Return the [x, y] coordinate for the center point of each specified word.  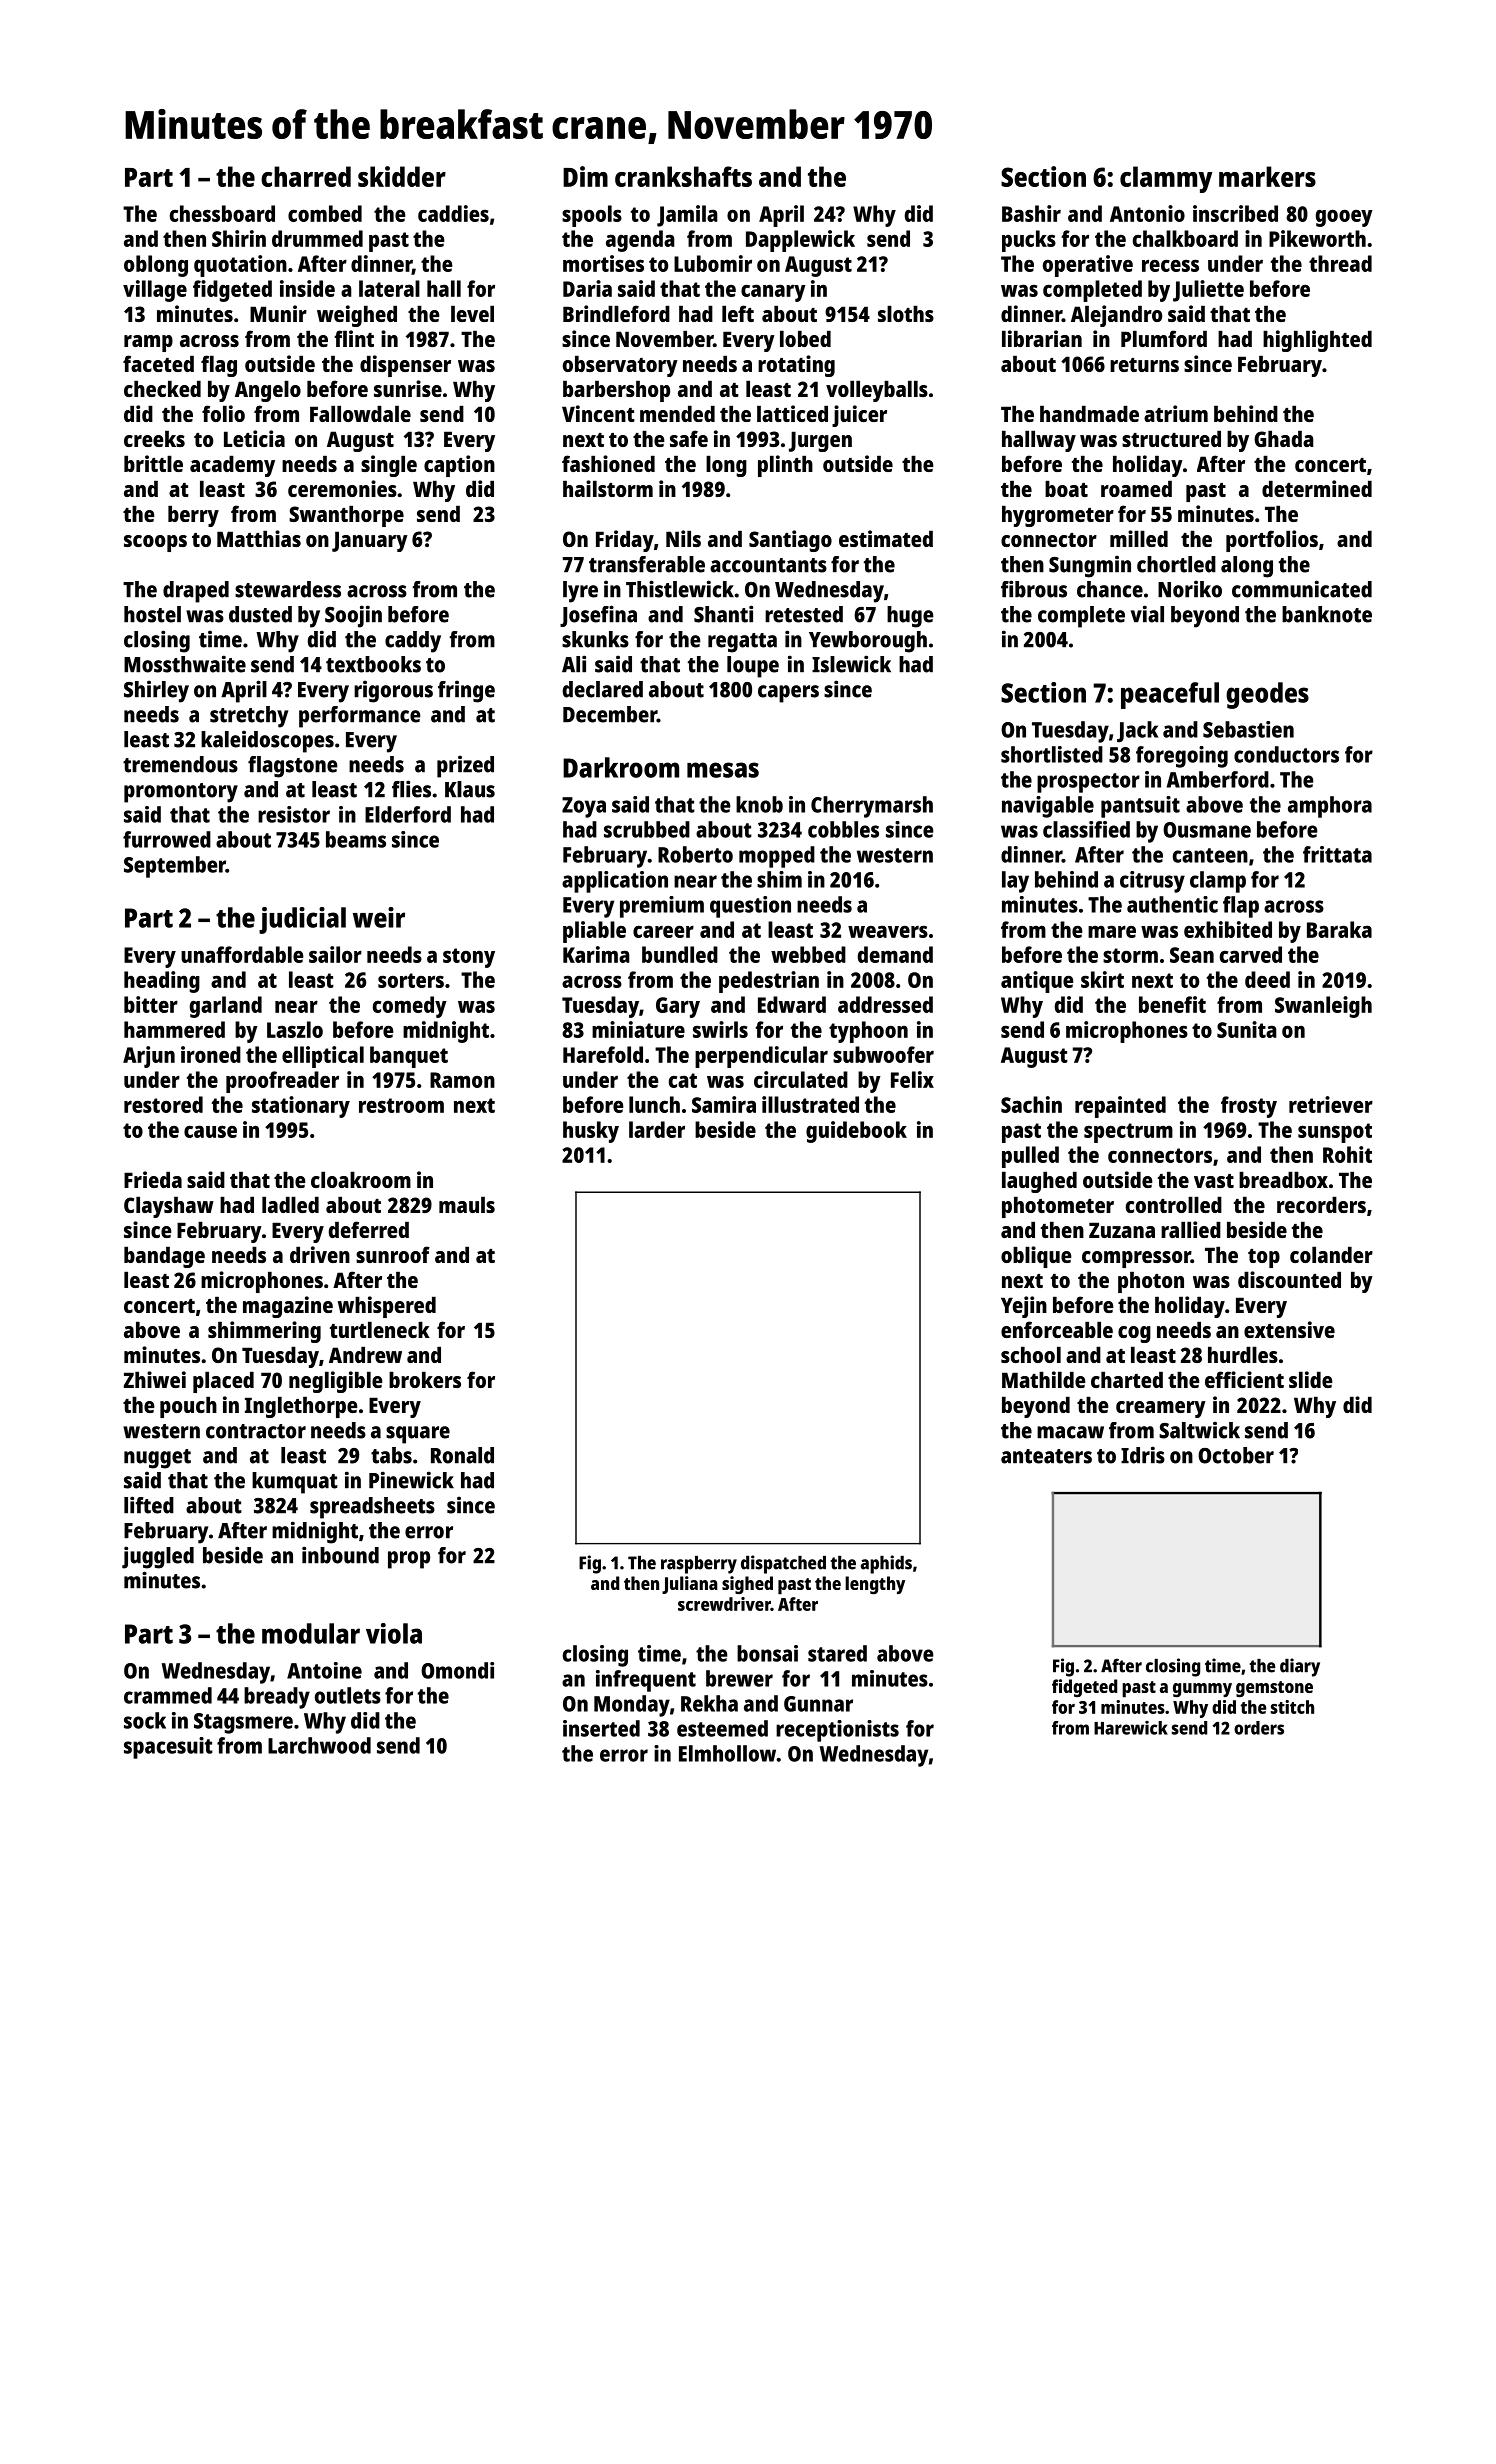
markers [1267, 176]
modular [311, 1633]
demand [895, 954]
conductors [1286, 754]
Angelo [268, 391]
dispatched [783, 1564]
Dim [585, 176]
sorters [411, 980]
